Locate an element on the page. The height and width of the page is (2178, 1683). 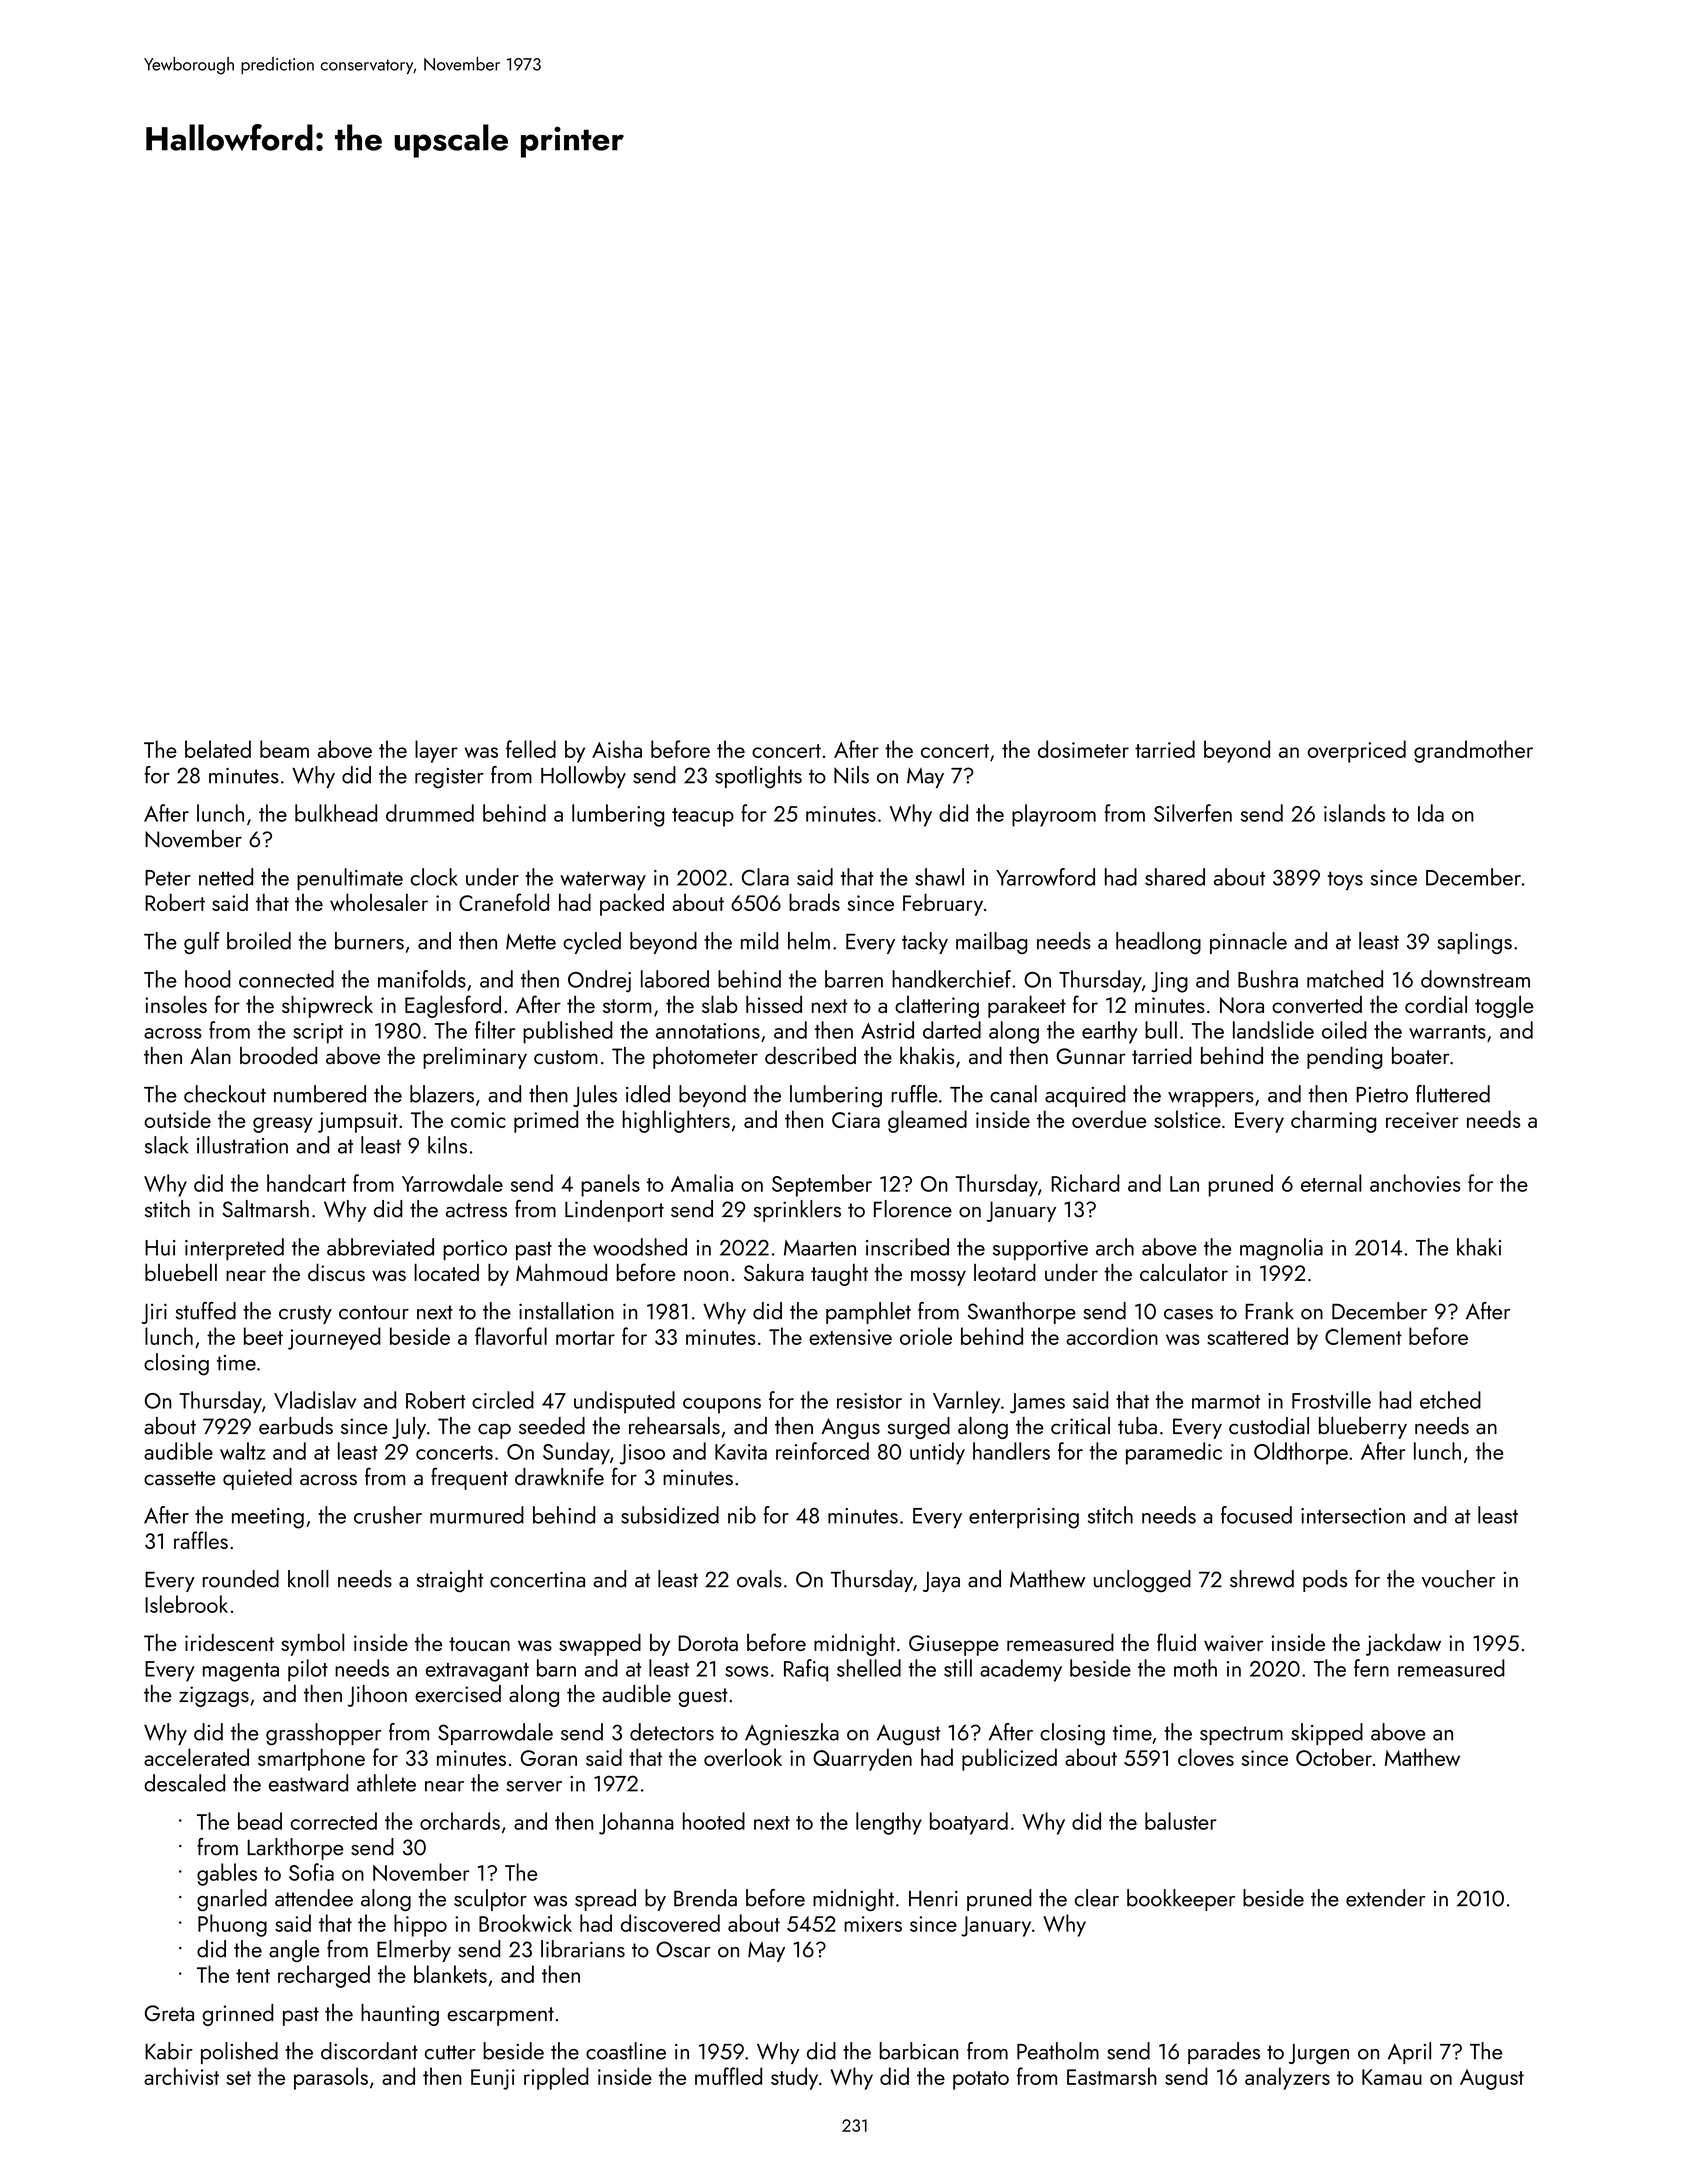
mixers is located at coordinates (873, 1924).
